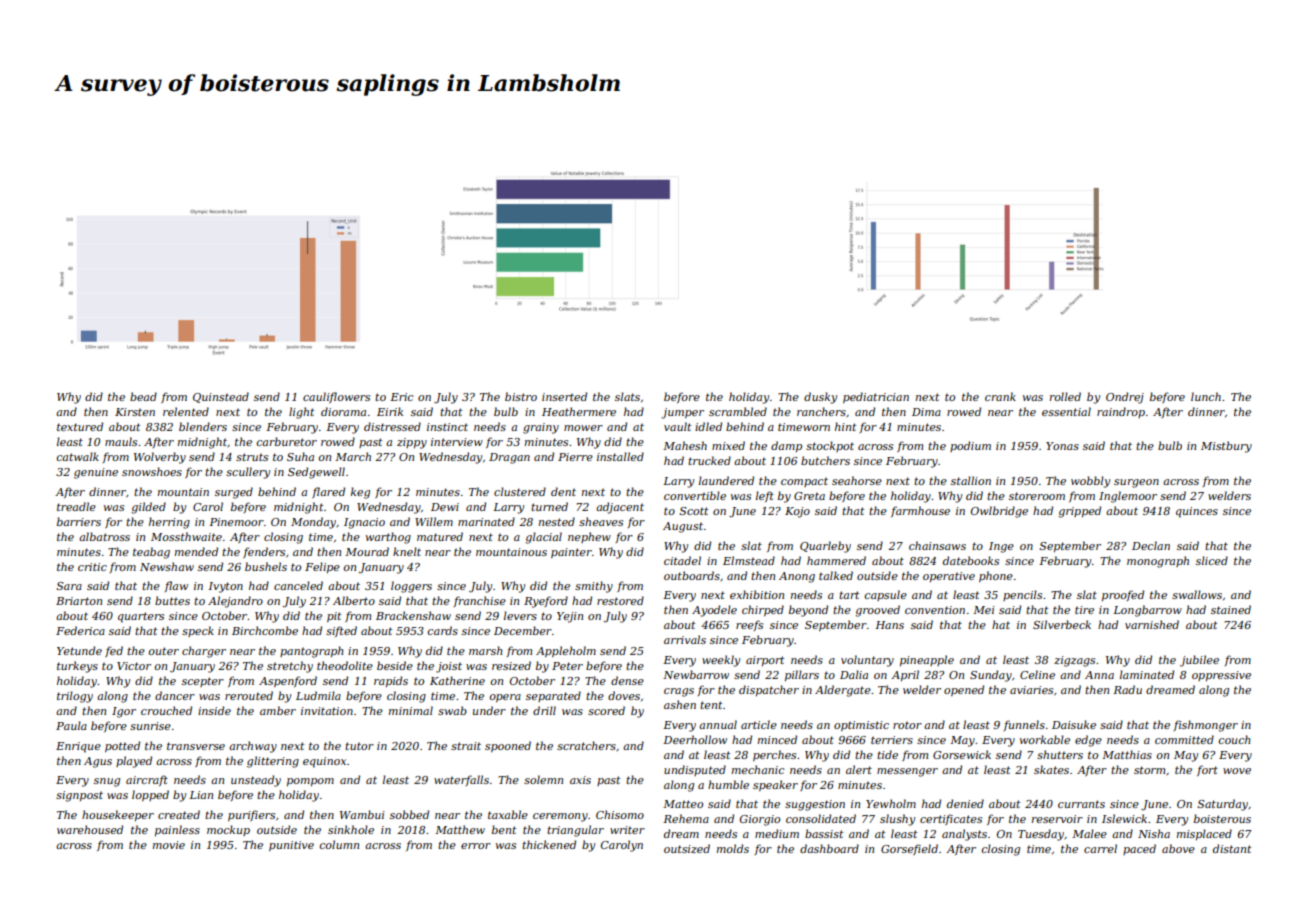 This screenshot has height=924, width=1308. What do you see at coordinates (351, 829) in the screenshot?
I see `sinkhole` at bounding box center [351, 829].
